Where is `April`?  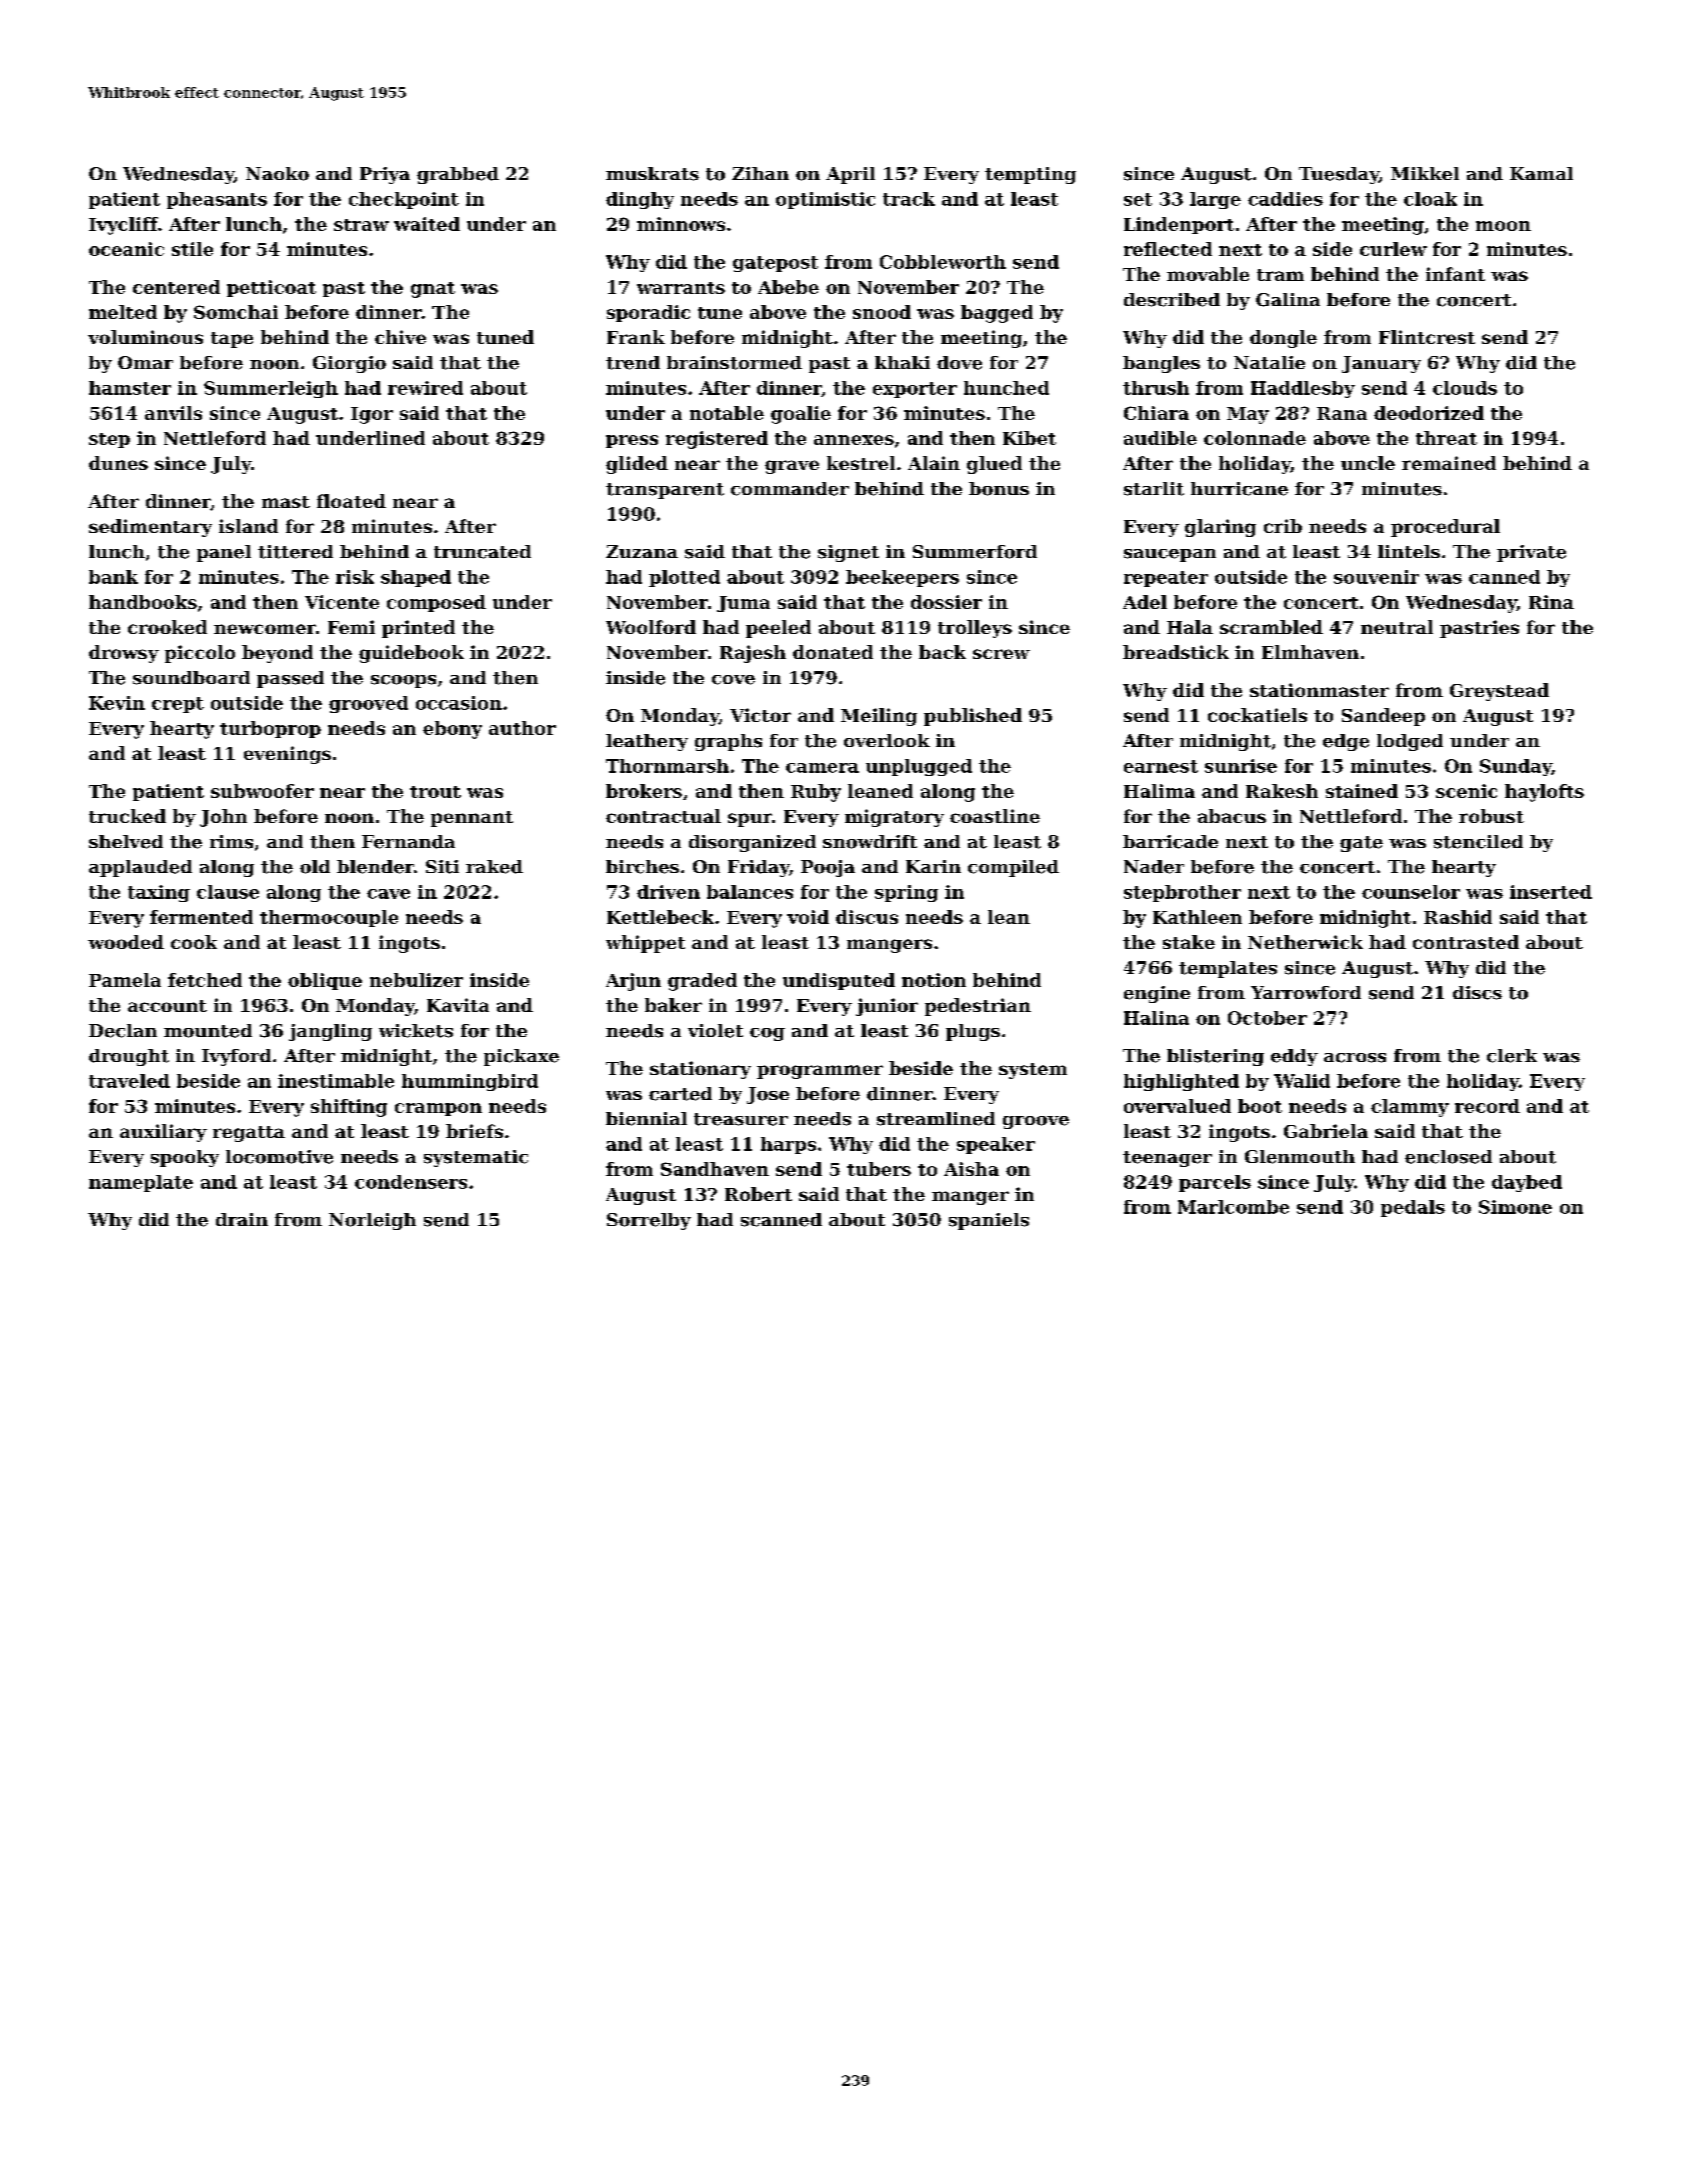
April is located at coordinates (850, 175).
